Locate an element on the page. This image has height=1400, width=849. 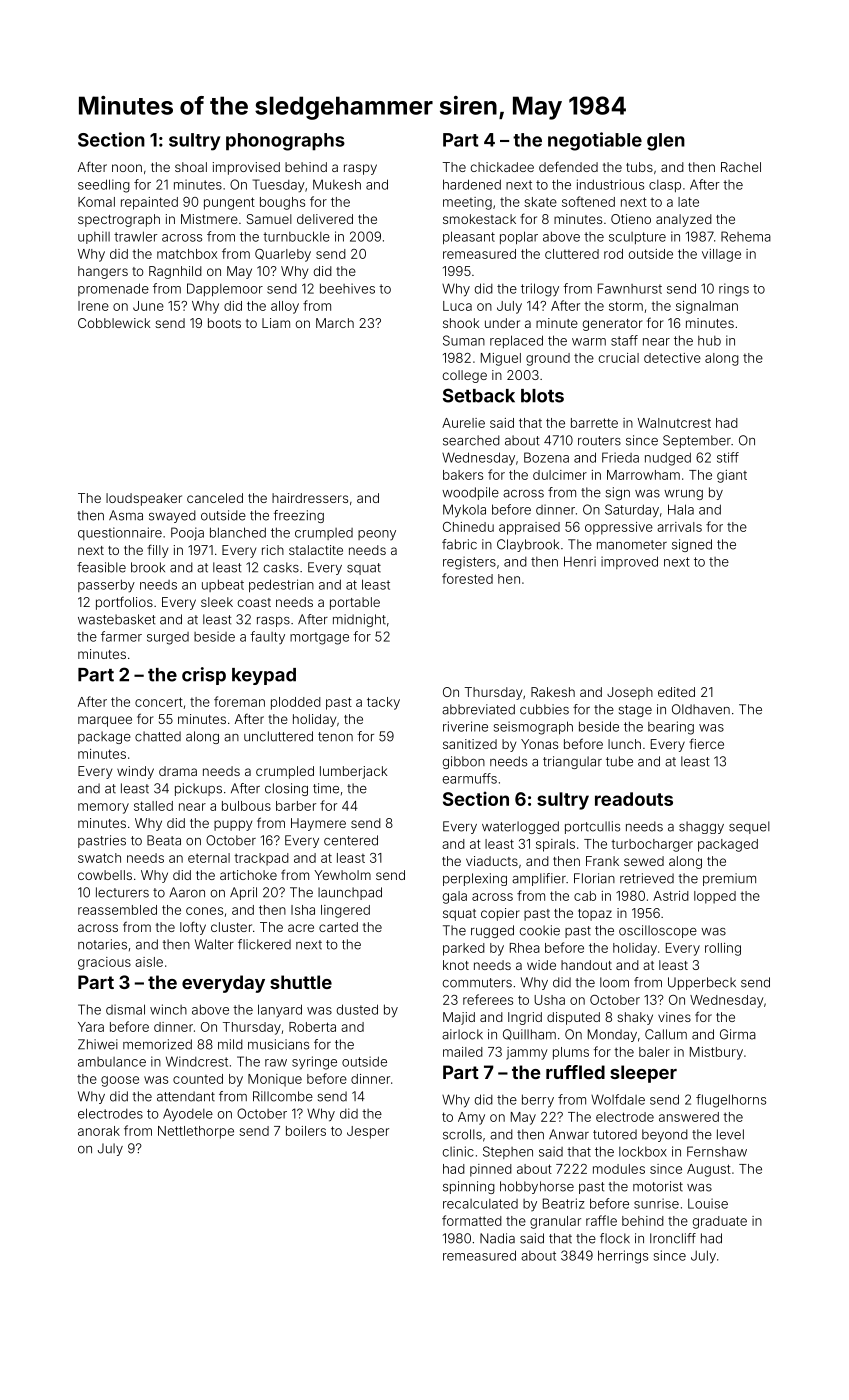
dusted is located at coordinates (357, 1009).
